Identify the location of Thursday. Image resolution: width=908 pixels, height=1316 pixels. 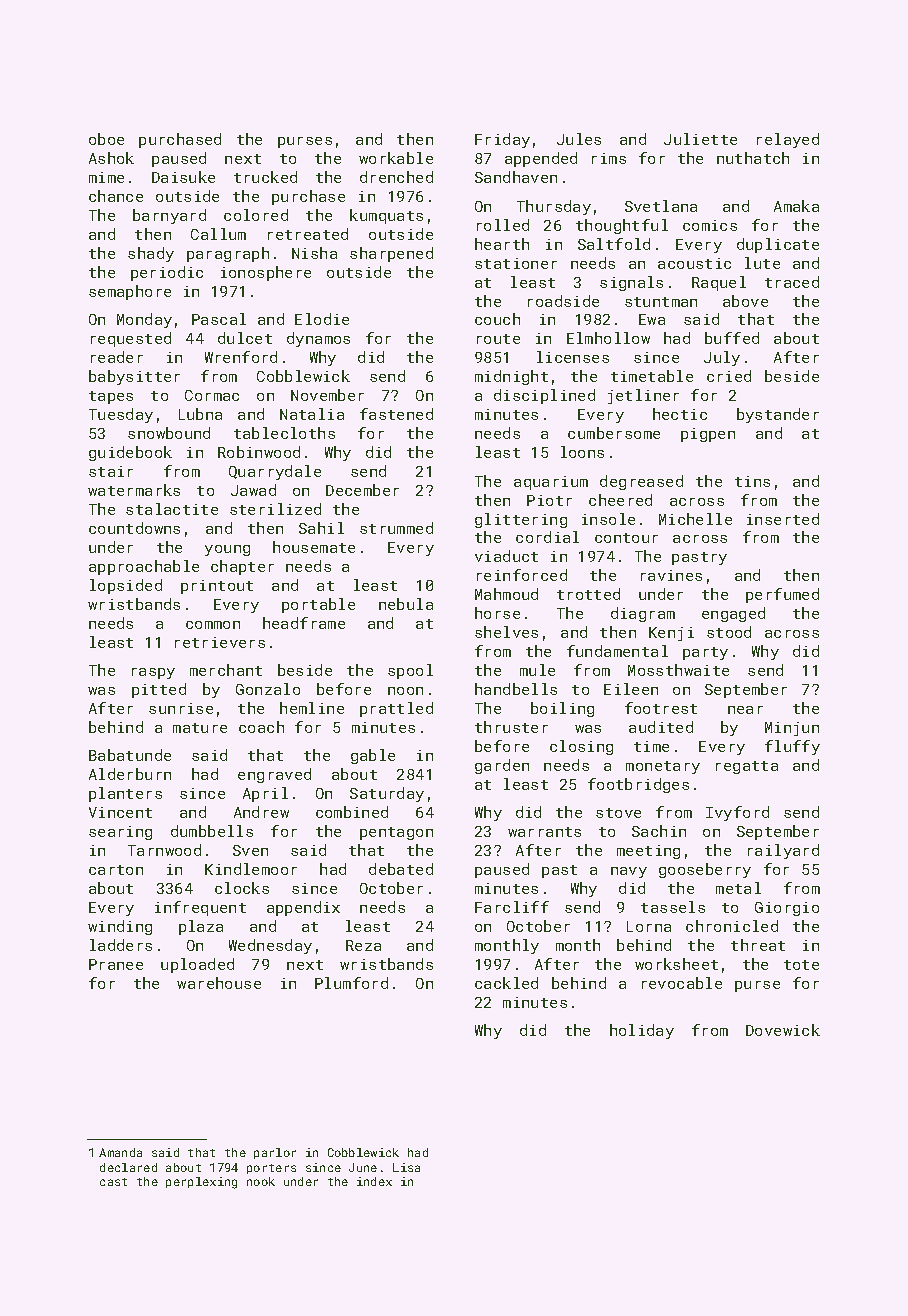
(554, 207).
